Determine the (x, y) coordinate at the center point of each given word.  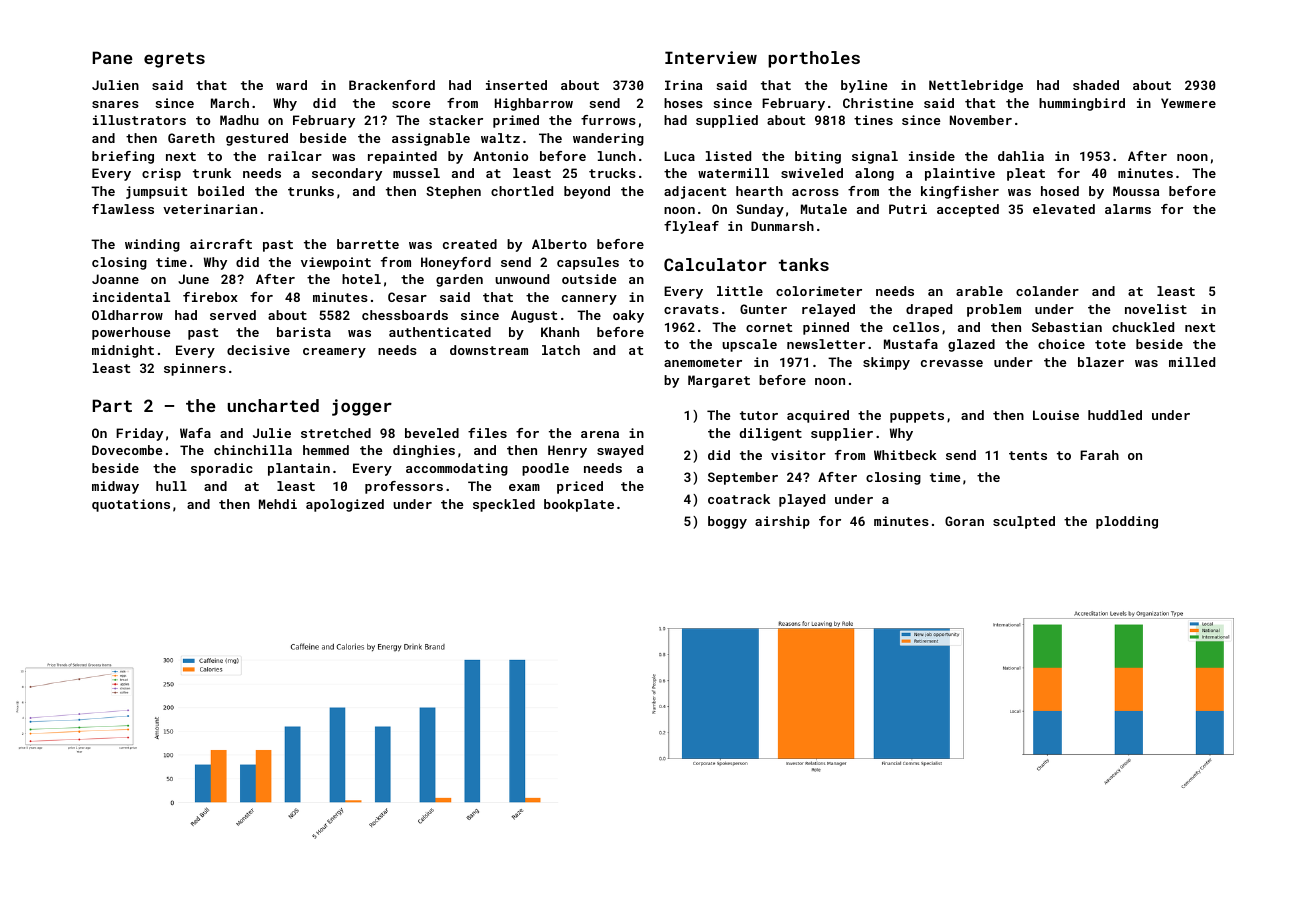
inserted (516, 85)
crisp (161, 174)
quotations (131, 505)
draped (929, 310)
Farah (1099, 455)
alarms (1128, 209)
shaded (1096, 85)
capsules (588, 263)
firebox (210, 297)
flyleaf (691, 227)
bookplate (579, 505)
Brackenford (392, 85)
